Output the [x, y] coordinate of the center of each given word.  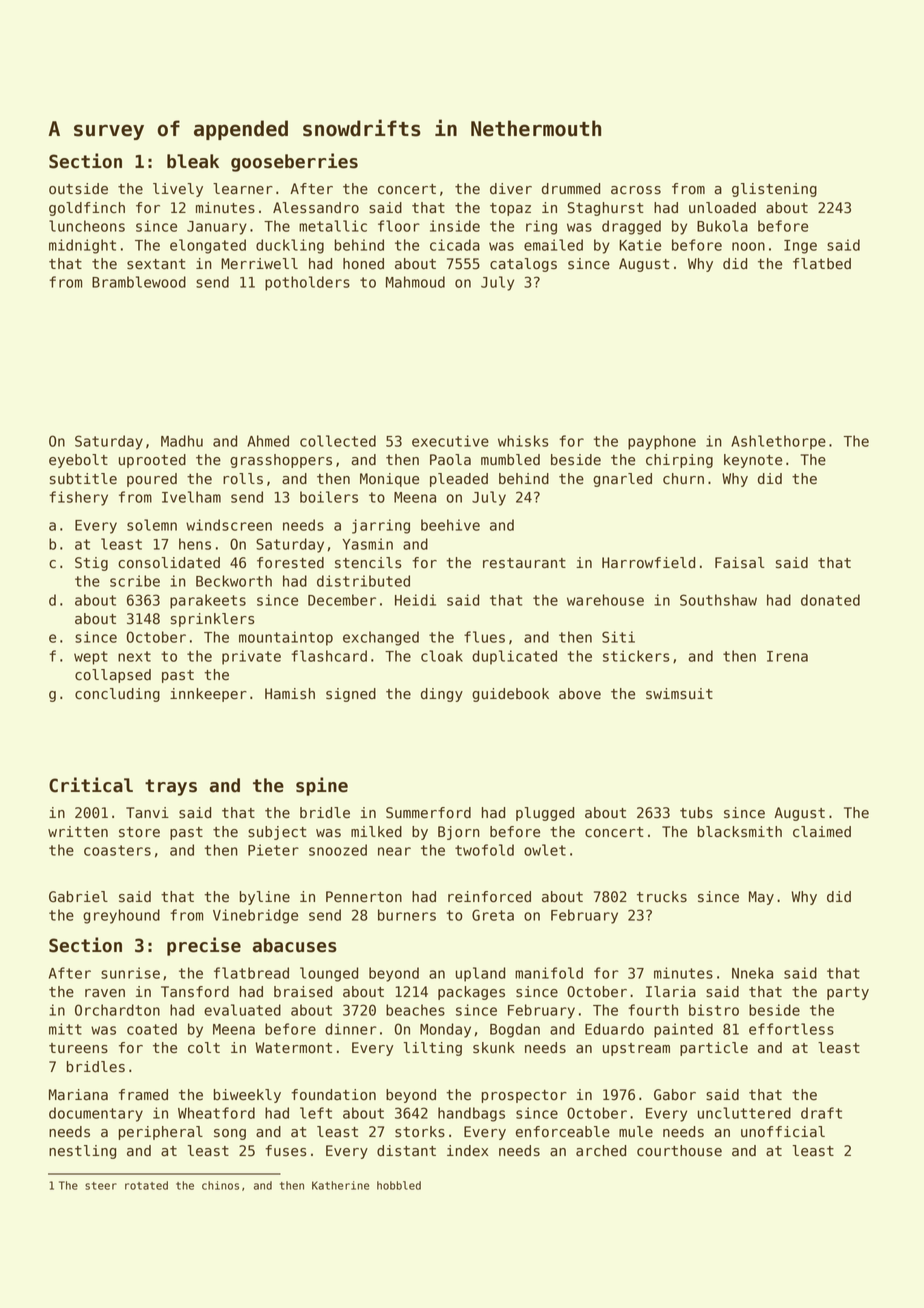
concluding [117, 695]
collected [338, 441]
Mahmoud [415, 282]
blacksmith [740, 832]
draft [821, 1113]
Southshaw [718, 600]
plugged [545, 814]
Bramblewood [139, 282]
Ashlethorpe [778, 442]
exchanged [381, 638]
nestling [82, 1152]
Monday [445, 1030]
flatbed [822, 264]
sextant [156, 264]
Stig [91, 564]
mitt [65, 1029]
